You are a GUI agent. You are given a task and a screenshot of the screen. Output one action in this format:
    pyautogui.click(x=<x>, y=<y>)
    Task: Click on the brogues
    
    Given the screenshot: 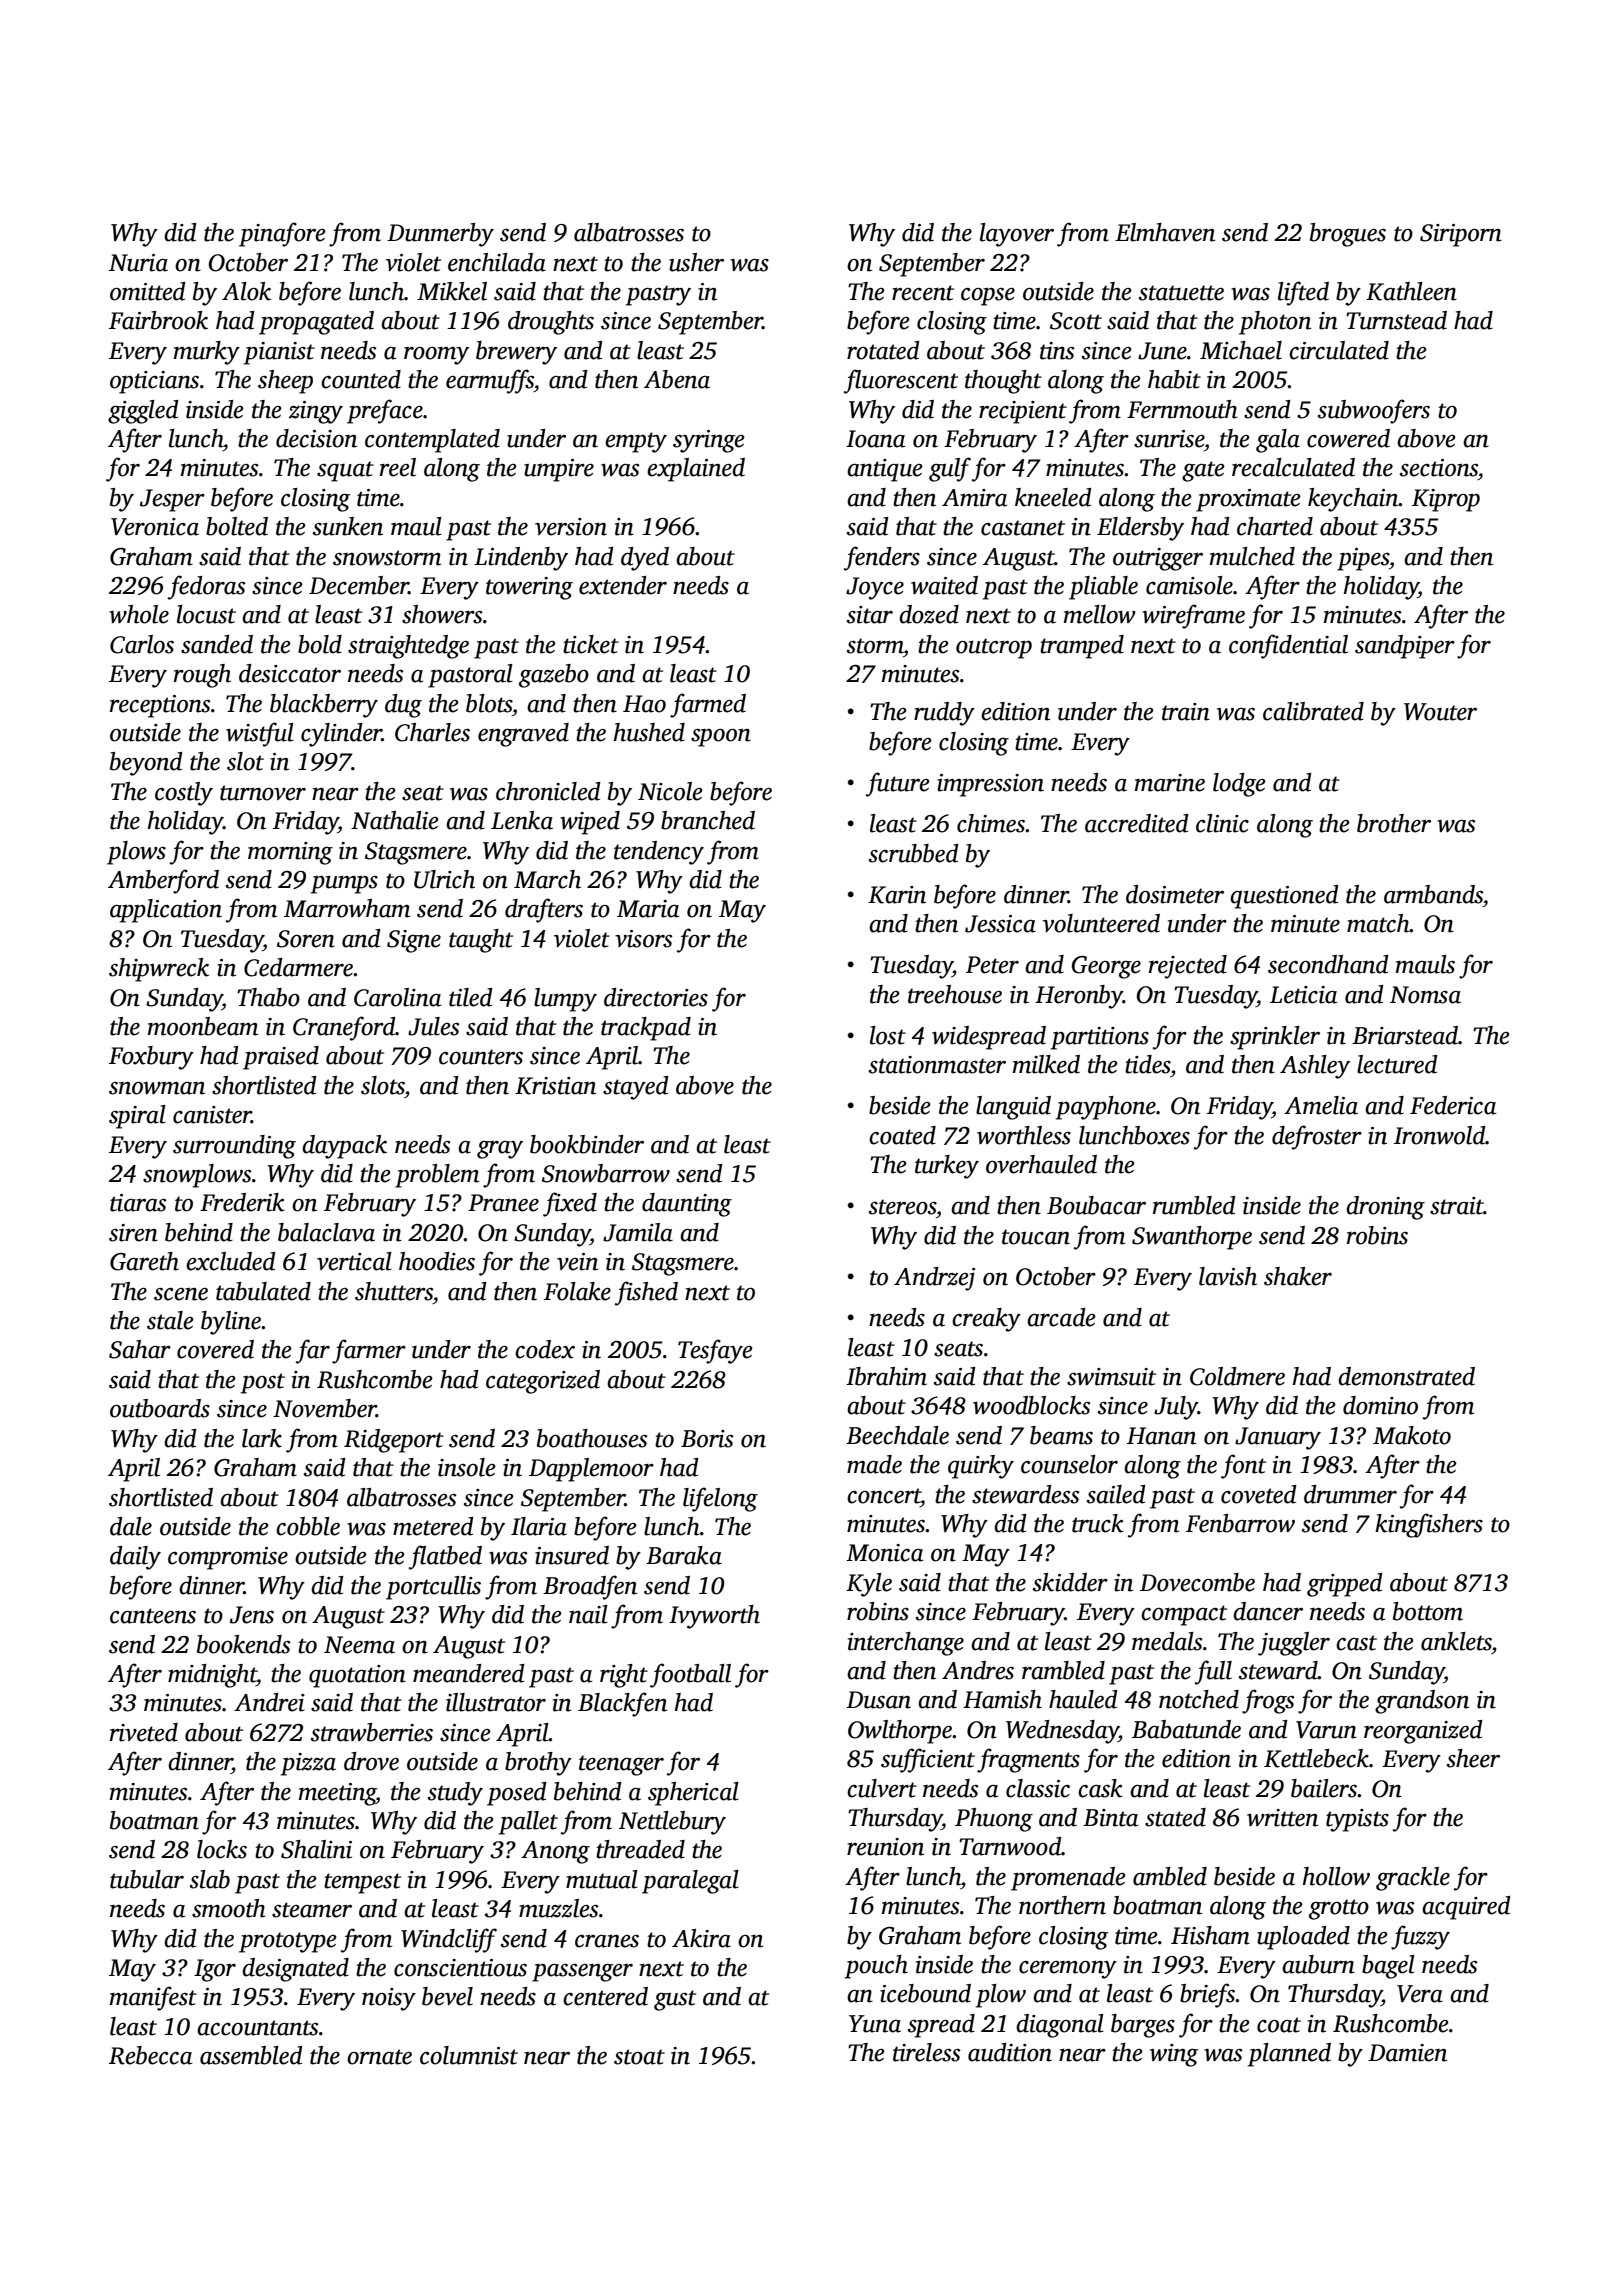 What is the action you would take?
    pyautogui.click(x=1348, y=235)
